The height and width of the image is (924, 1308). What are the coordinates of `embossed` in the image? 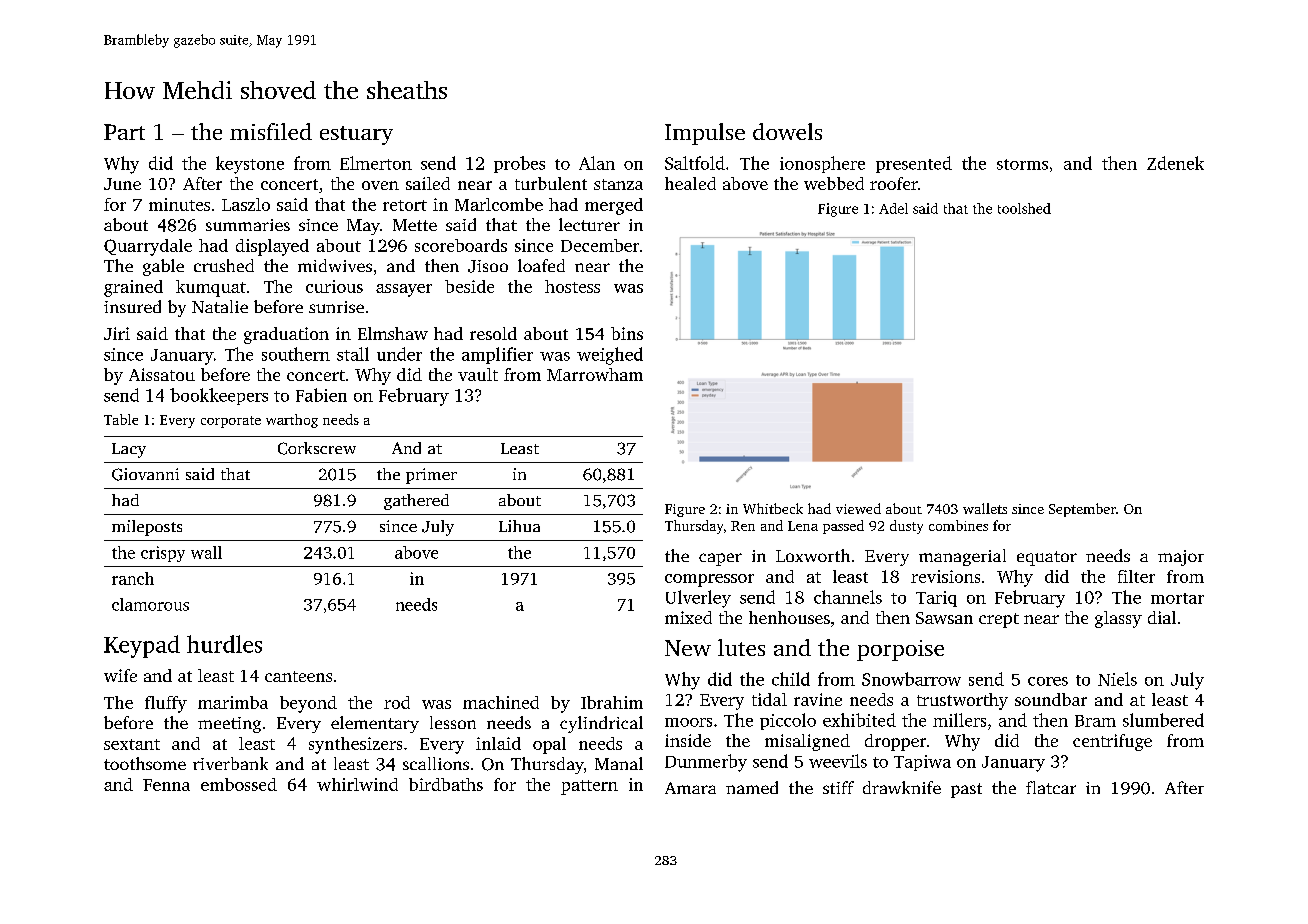 It's located at (239, 784).
